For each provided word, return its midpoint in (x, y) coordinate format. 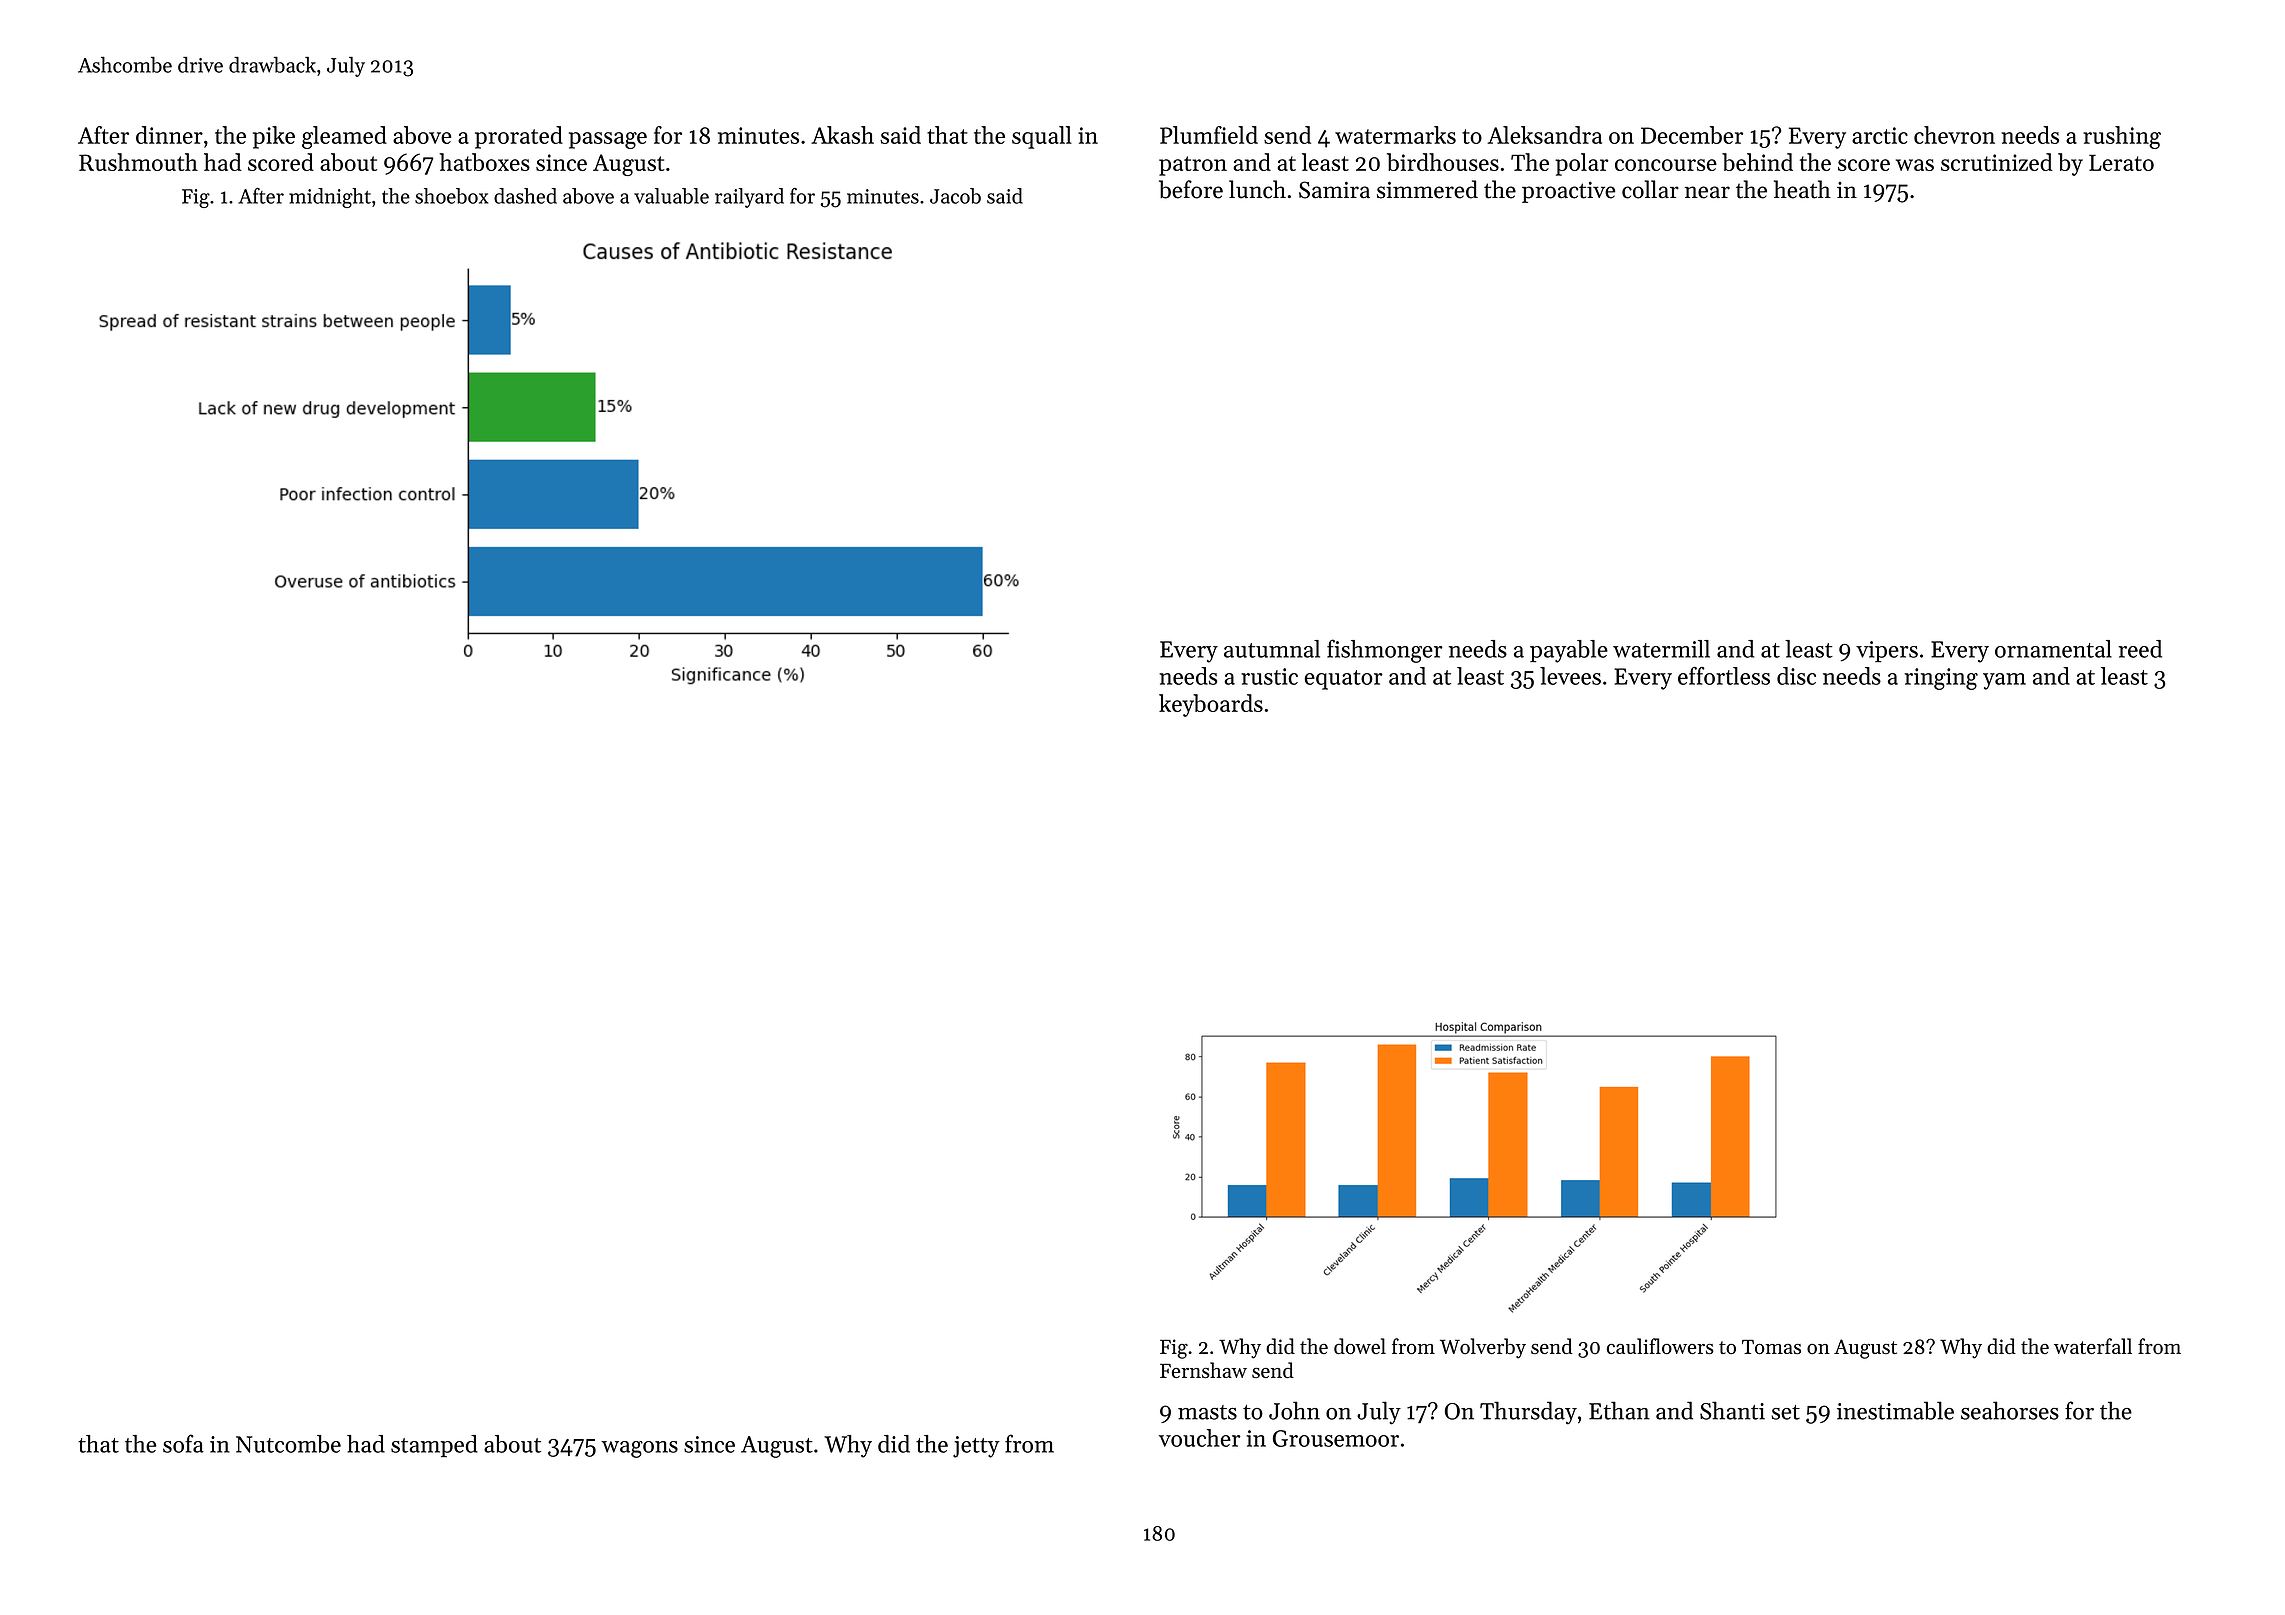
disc (1796, 676)
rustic (1269, 676)
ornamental (2053, 649)
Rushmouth (138, 162)
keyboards (1211, 705)
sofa (183, 1443)
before (1191, 189)
